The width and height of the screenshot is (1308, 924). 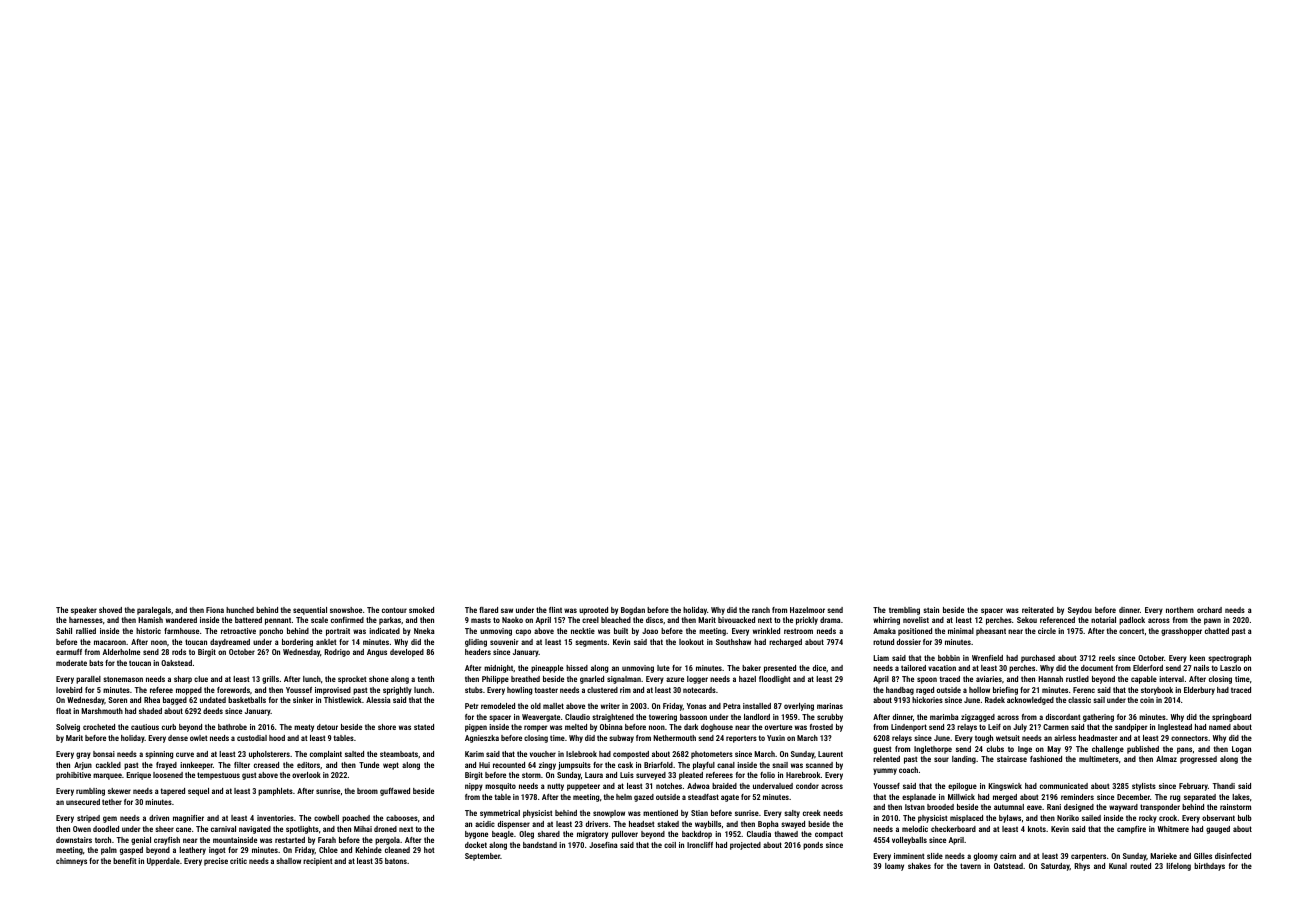 What do you see at coordinates (354, 754) in the screenshot?
I see `salted` at bounding box center [354, 754].
